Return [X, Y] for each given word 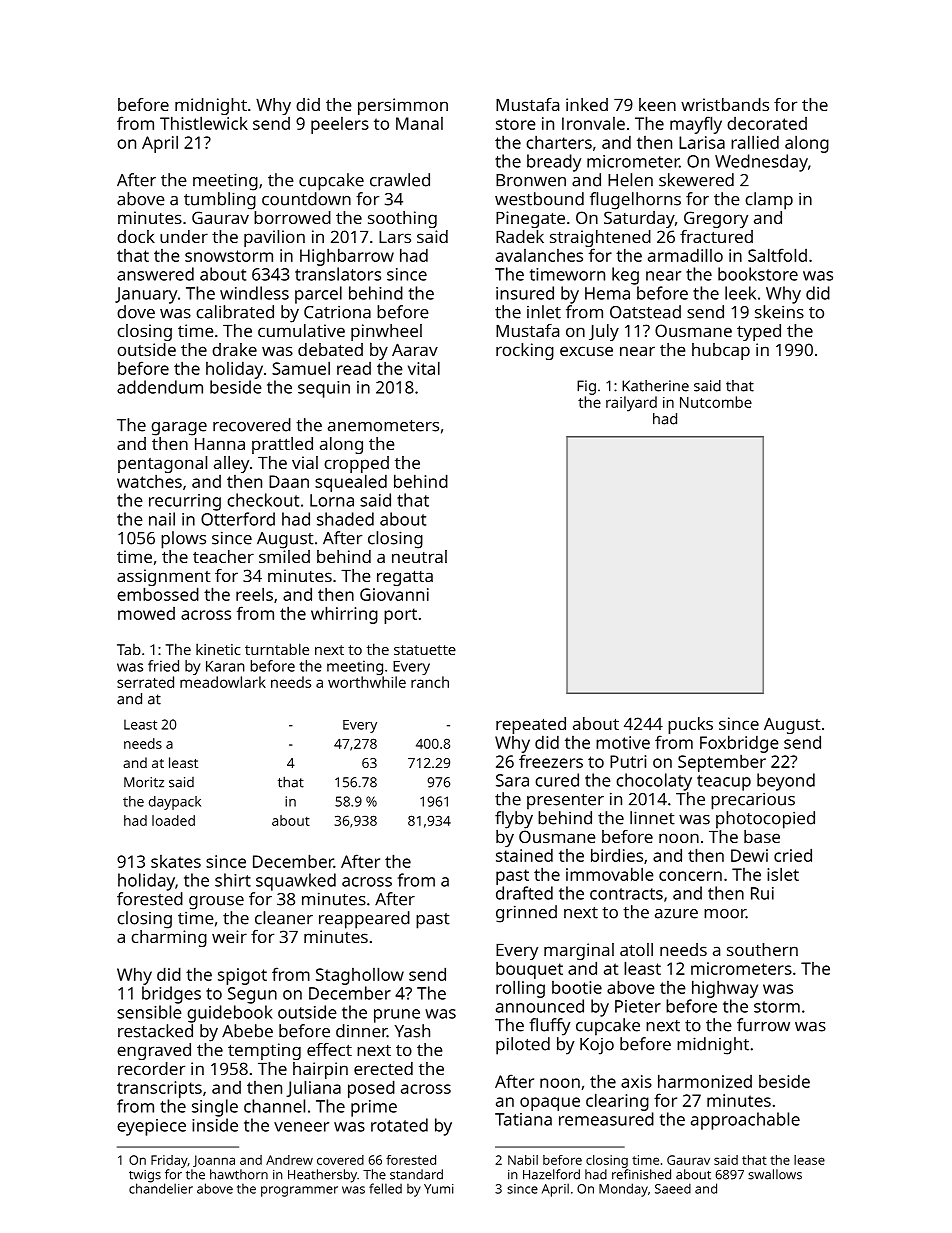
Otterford [238, 519]
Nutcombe [716, 402]
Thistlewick [204, 123]
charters [559, 142]
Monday [623, 1190]
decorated [767, 123]
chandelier [161, 1188]
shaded [345, 519]
